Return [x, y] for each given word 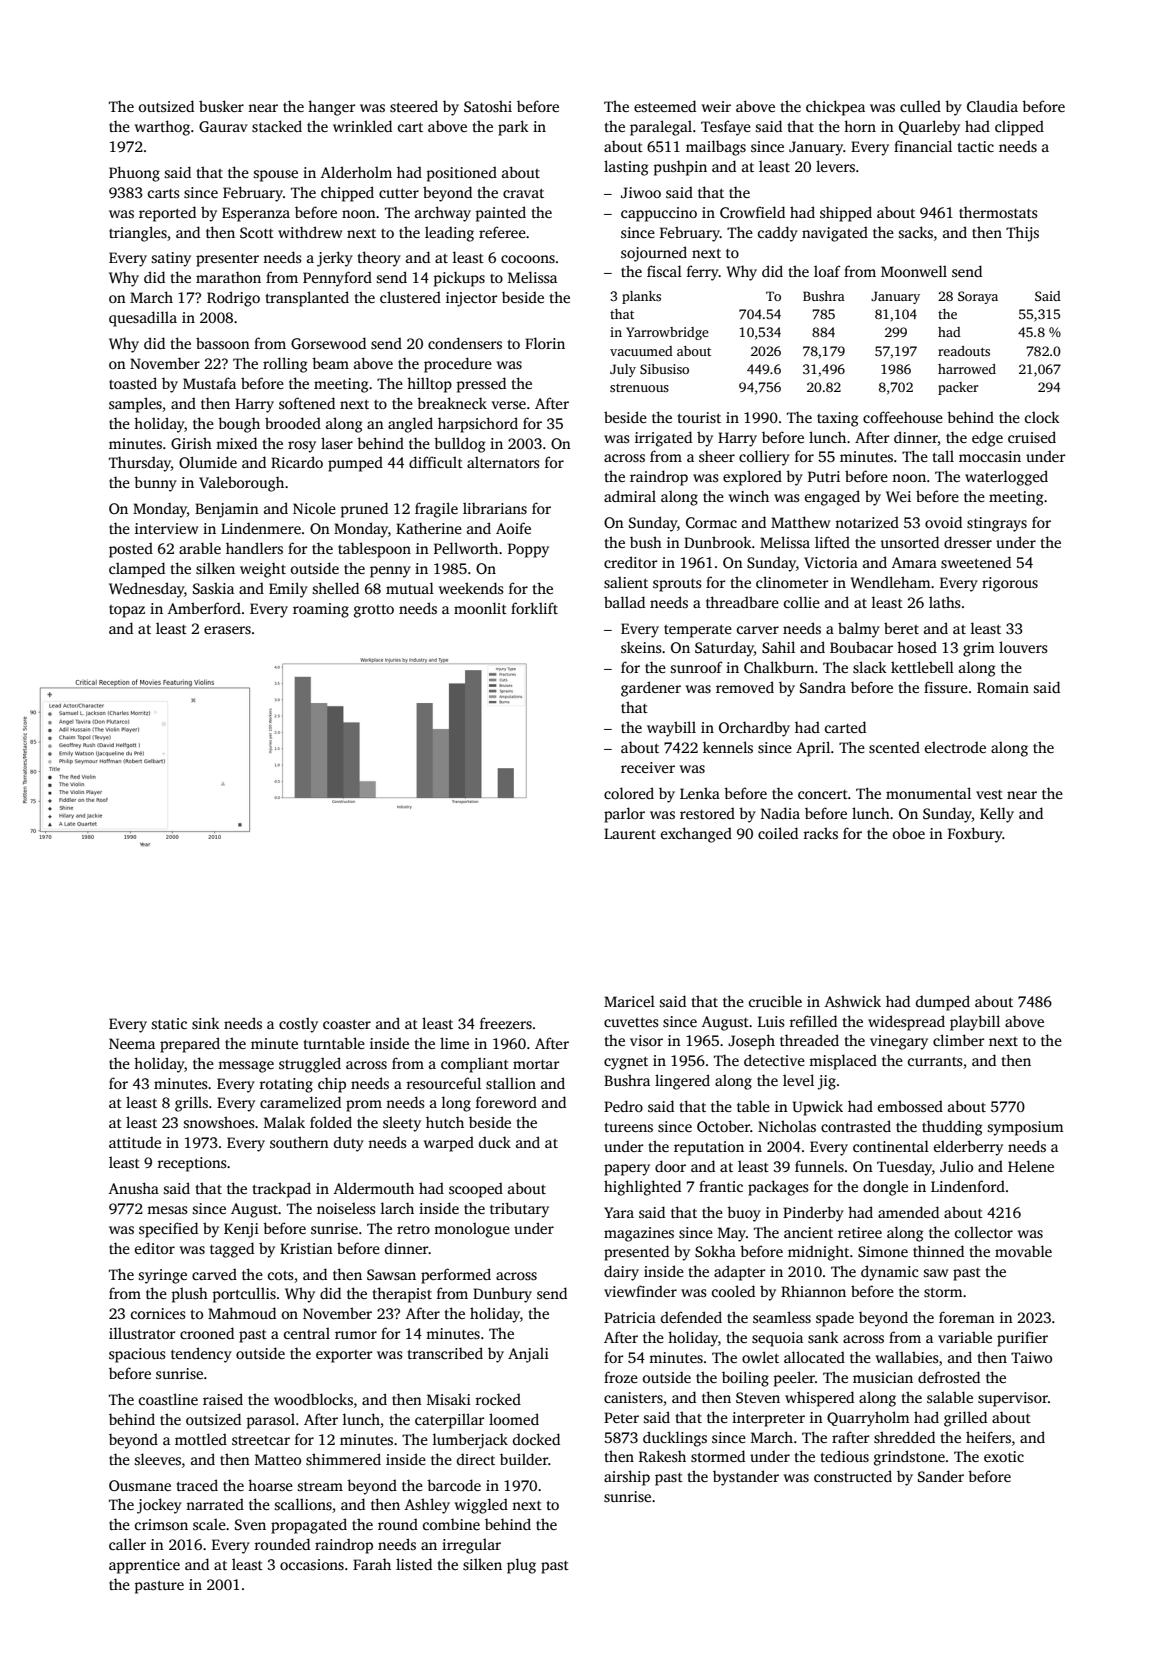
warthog [162, 128]
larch [397, 1208]
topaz [127, 611]
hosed [917, 647]
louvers [1023, 647]
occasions [312, 1564]
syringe [163, 1276]
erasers [227, 630]
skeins [641, 647]
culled [920, 106]
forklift [534, 608]
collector [984, 1232]
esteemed [665, 106]
